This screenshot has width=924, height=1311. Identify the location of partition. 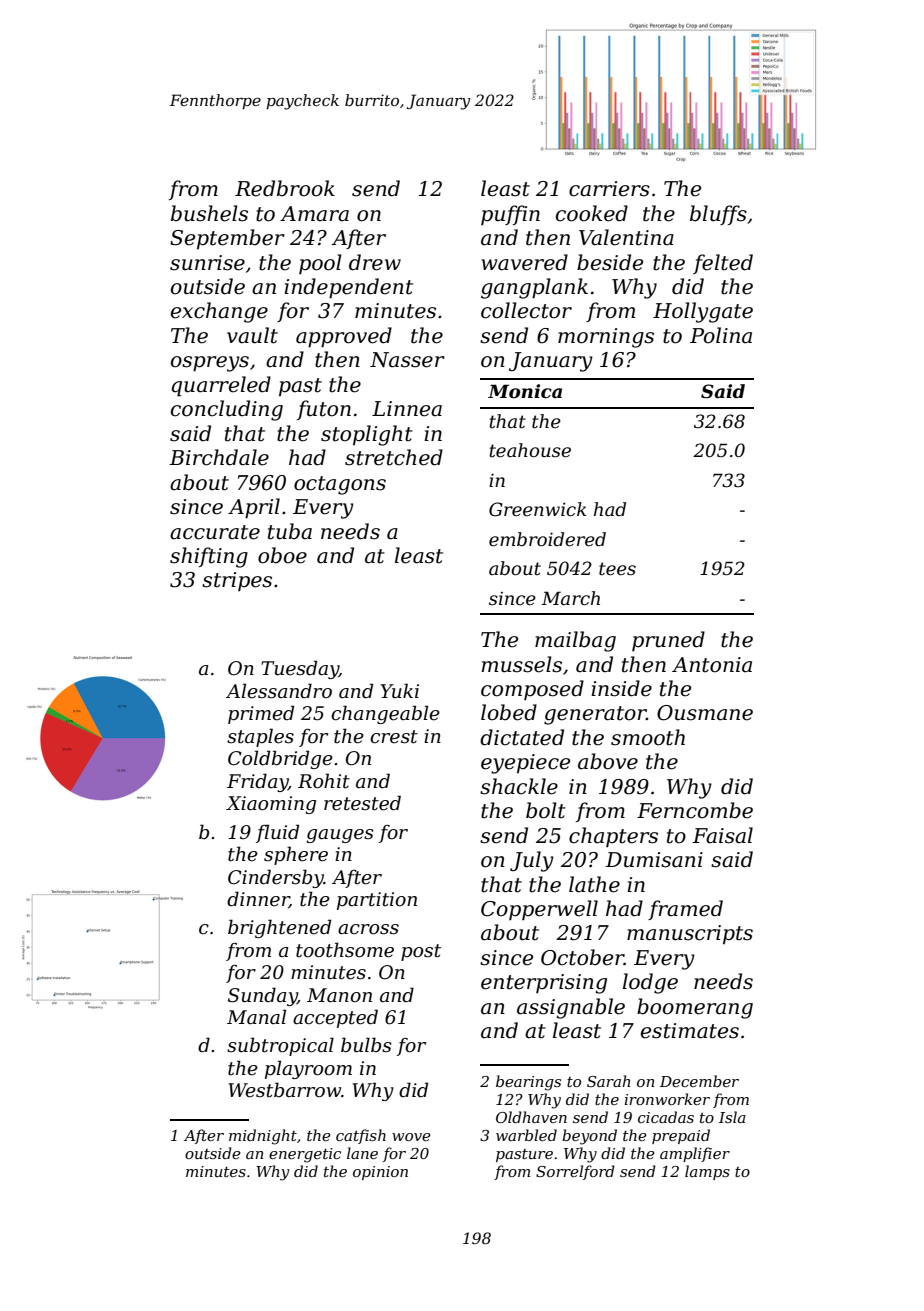
(377, 901).
